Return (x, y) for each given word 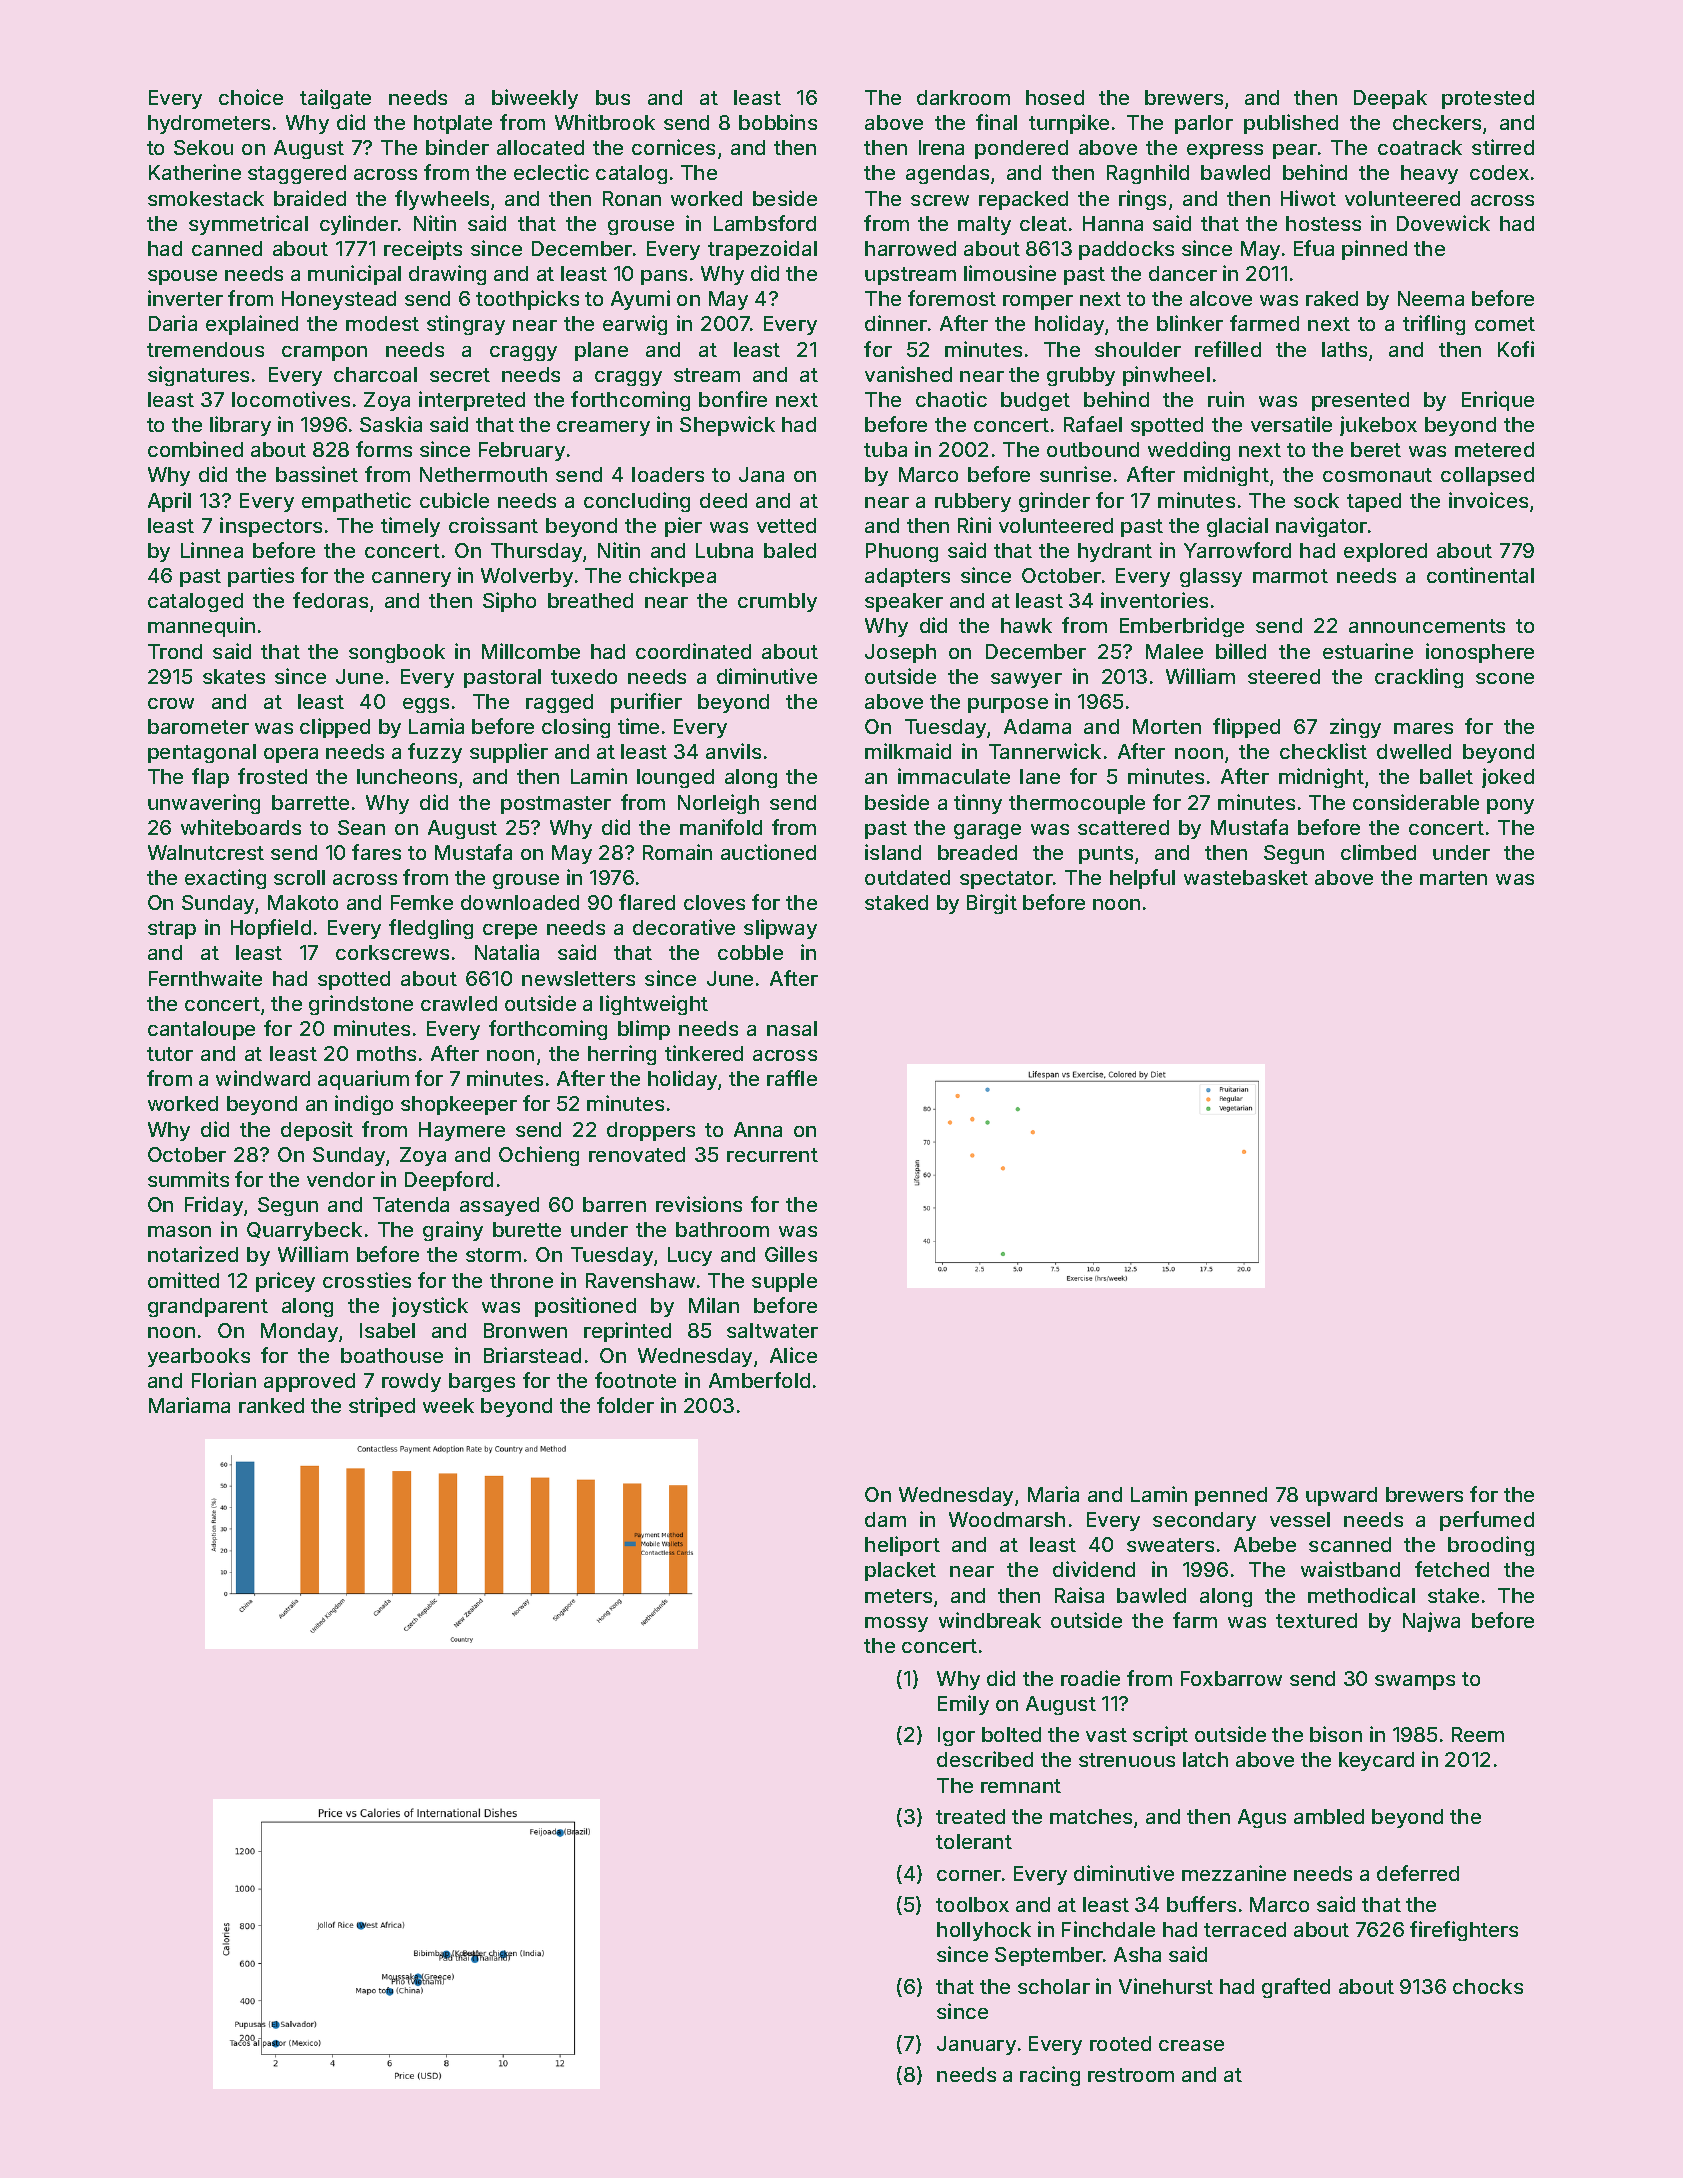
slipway (780, 929)
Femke (422, 902)
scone (1505, 678)
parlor (1204, 124)
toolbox (972, 1904)
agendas (947, 174)
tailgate (335, 99)
